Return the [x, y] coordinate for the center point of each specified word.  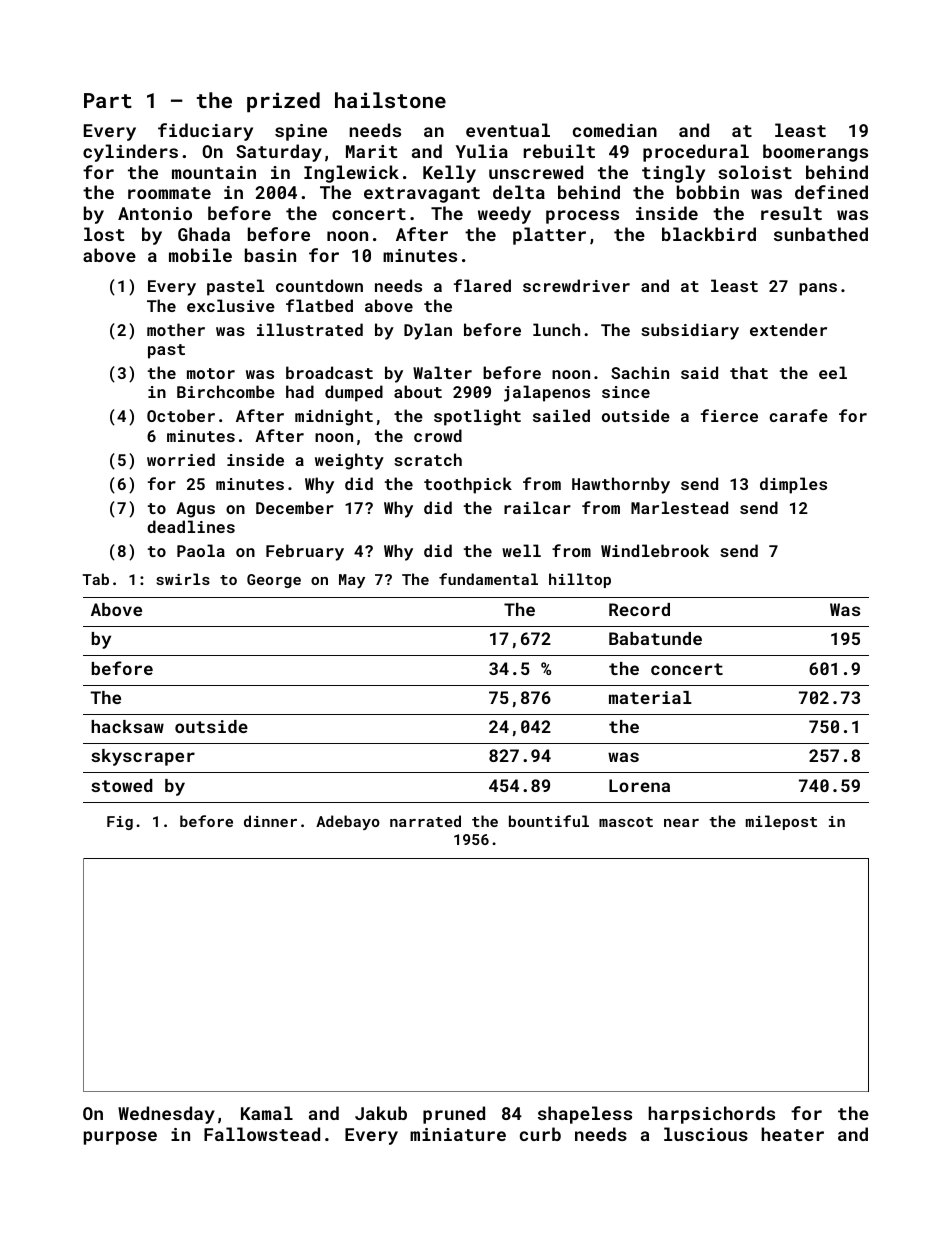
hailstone [390, 100]
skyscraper [143, 757]
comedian [615, 130]
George [274, 581]
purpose [120, 1138]
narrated [425, 821]
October [181, 415]
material [650, 697]
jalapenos [547, 393]
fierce [729, 415]
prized [283, 102]
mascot [626, 822]
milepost [781, 822]
